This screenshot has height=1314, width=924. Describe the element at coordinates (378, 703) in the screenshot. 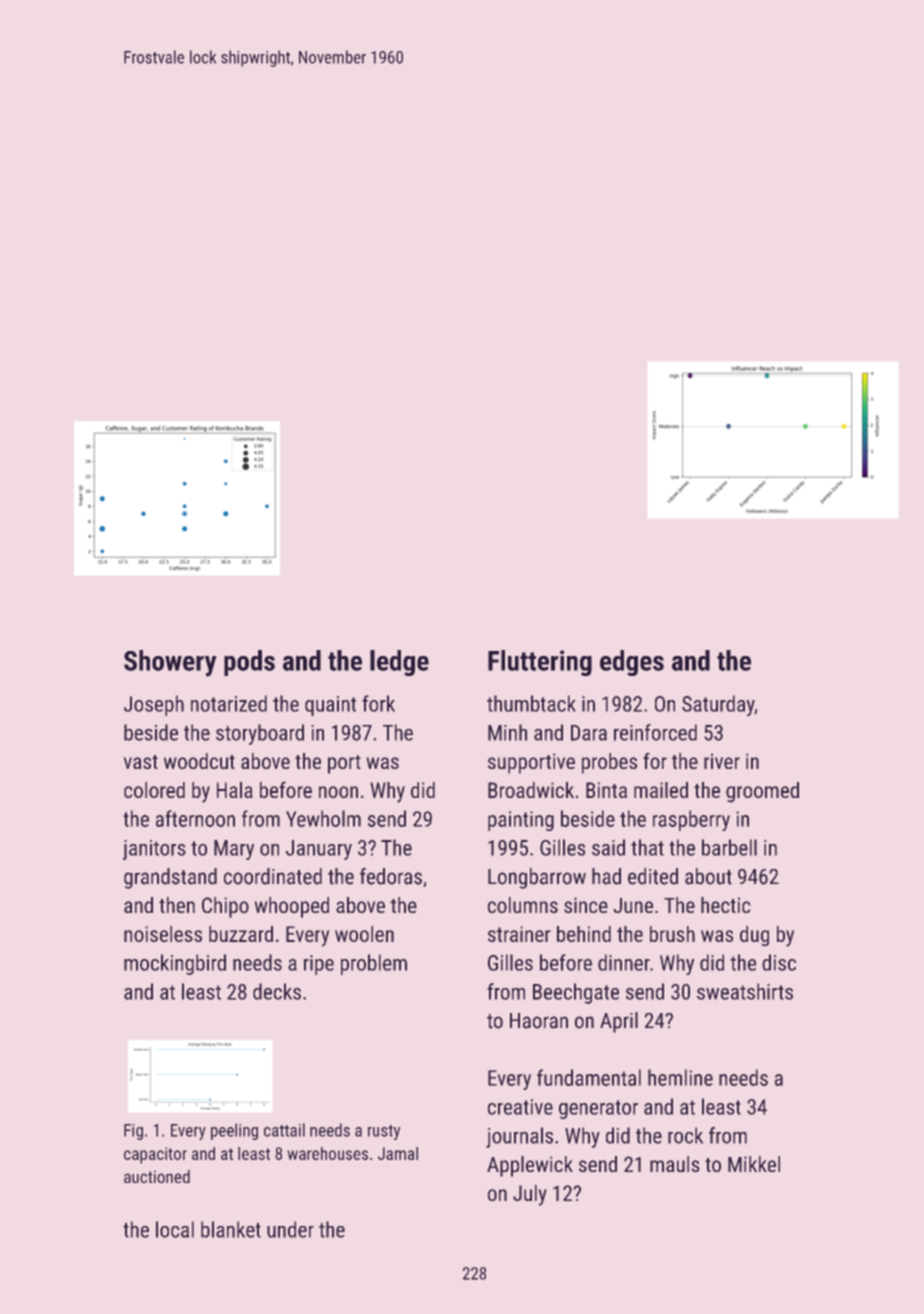

I see `fork` at that location.
